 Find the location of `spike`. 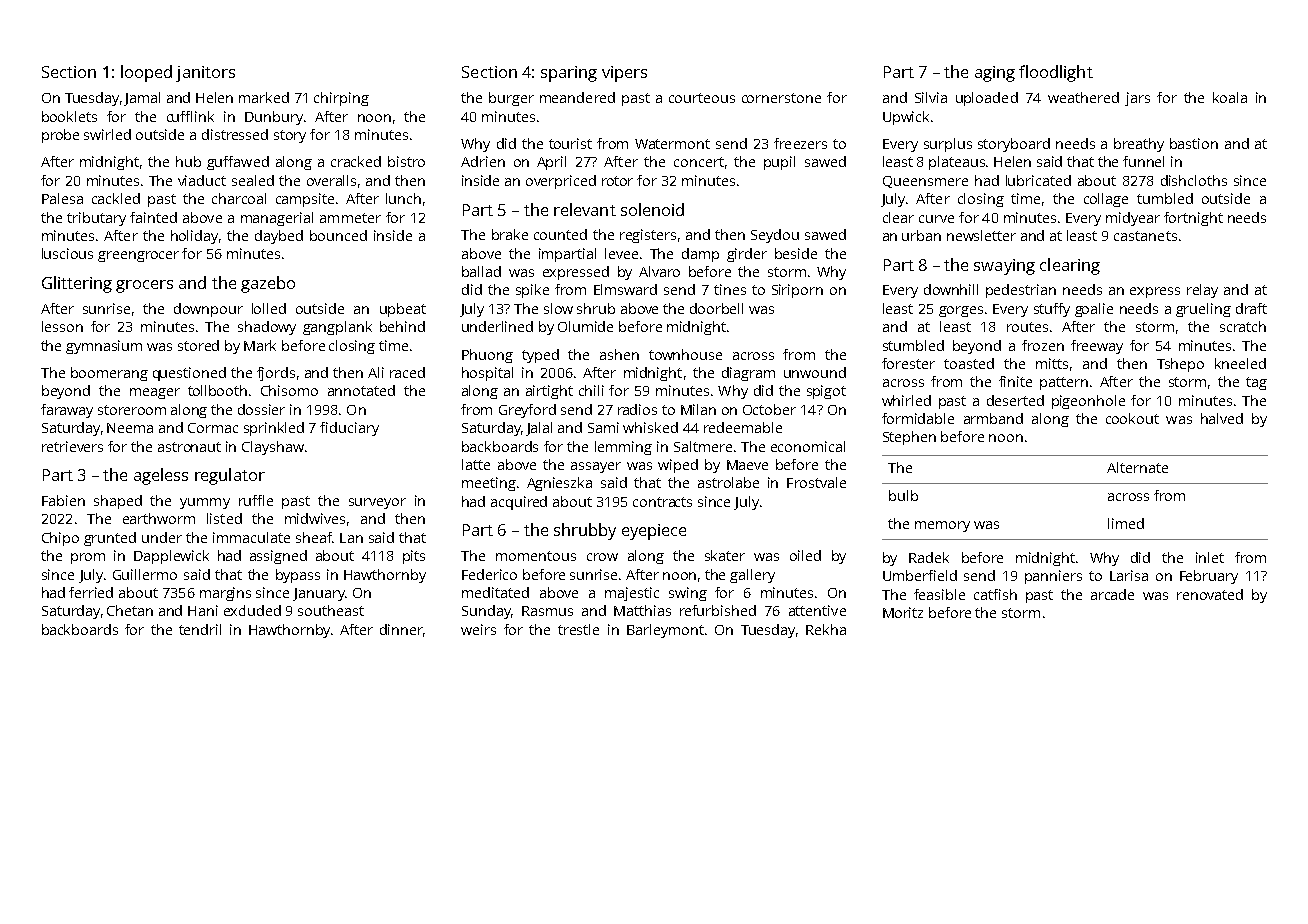

spike is located at coordinates (532, 291).
